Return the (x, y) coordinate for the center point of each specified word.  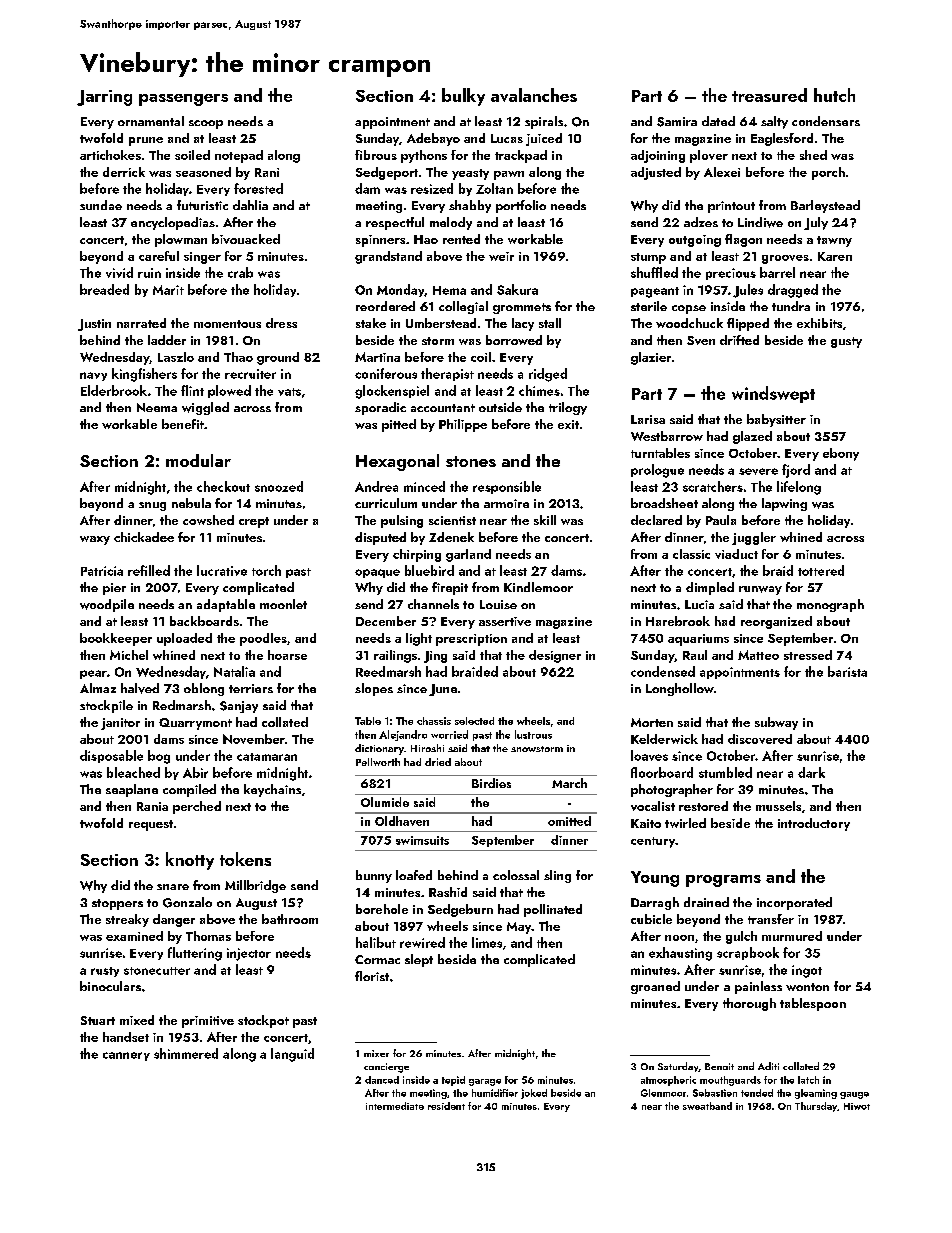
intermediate (395, 1106)
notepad (239, 156)
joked (534, 1094)
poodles (263, 639)
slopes (374, 689)
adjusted (656, 173)
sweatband (707, 1106)
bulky (463, 97)
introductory (814, 824)
